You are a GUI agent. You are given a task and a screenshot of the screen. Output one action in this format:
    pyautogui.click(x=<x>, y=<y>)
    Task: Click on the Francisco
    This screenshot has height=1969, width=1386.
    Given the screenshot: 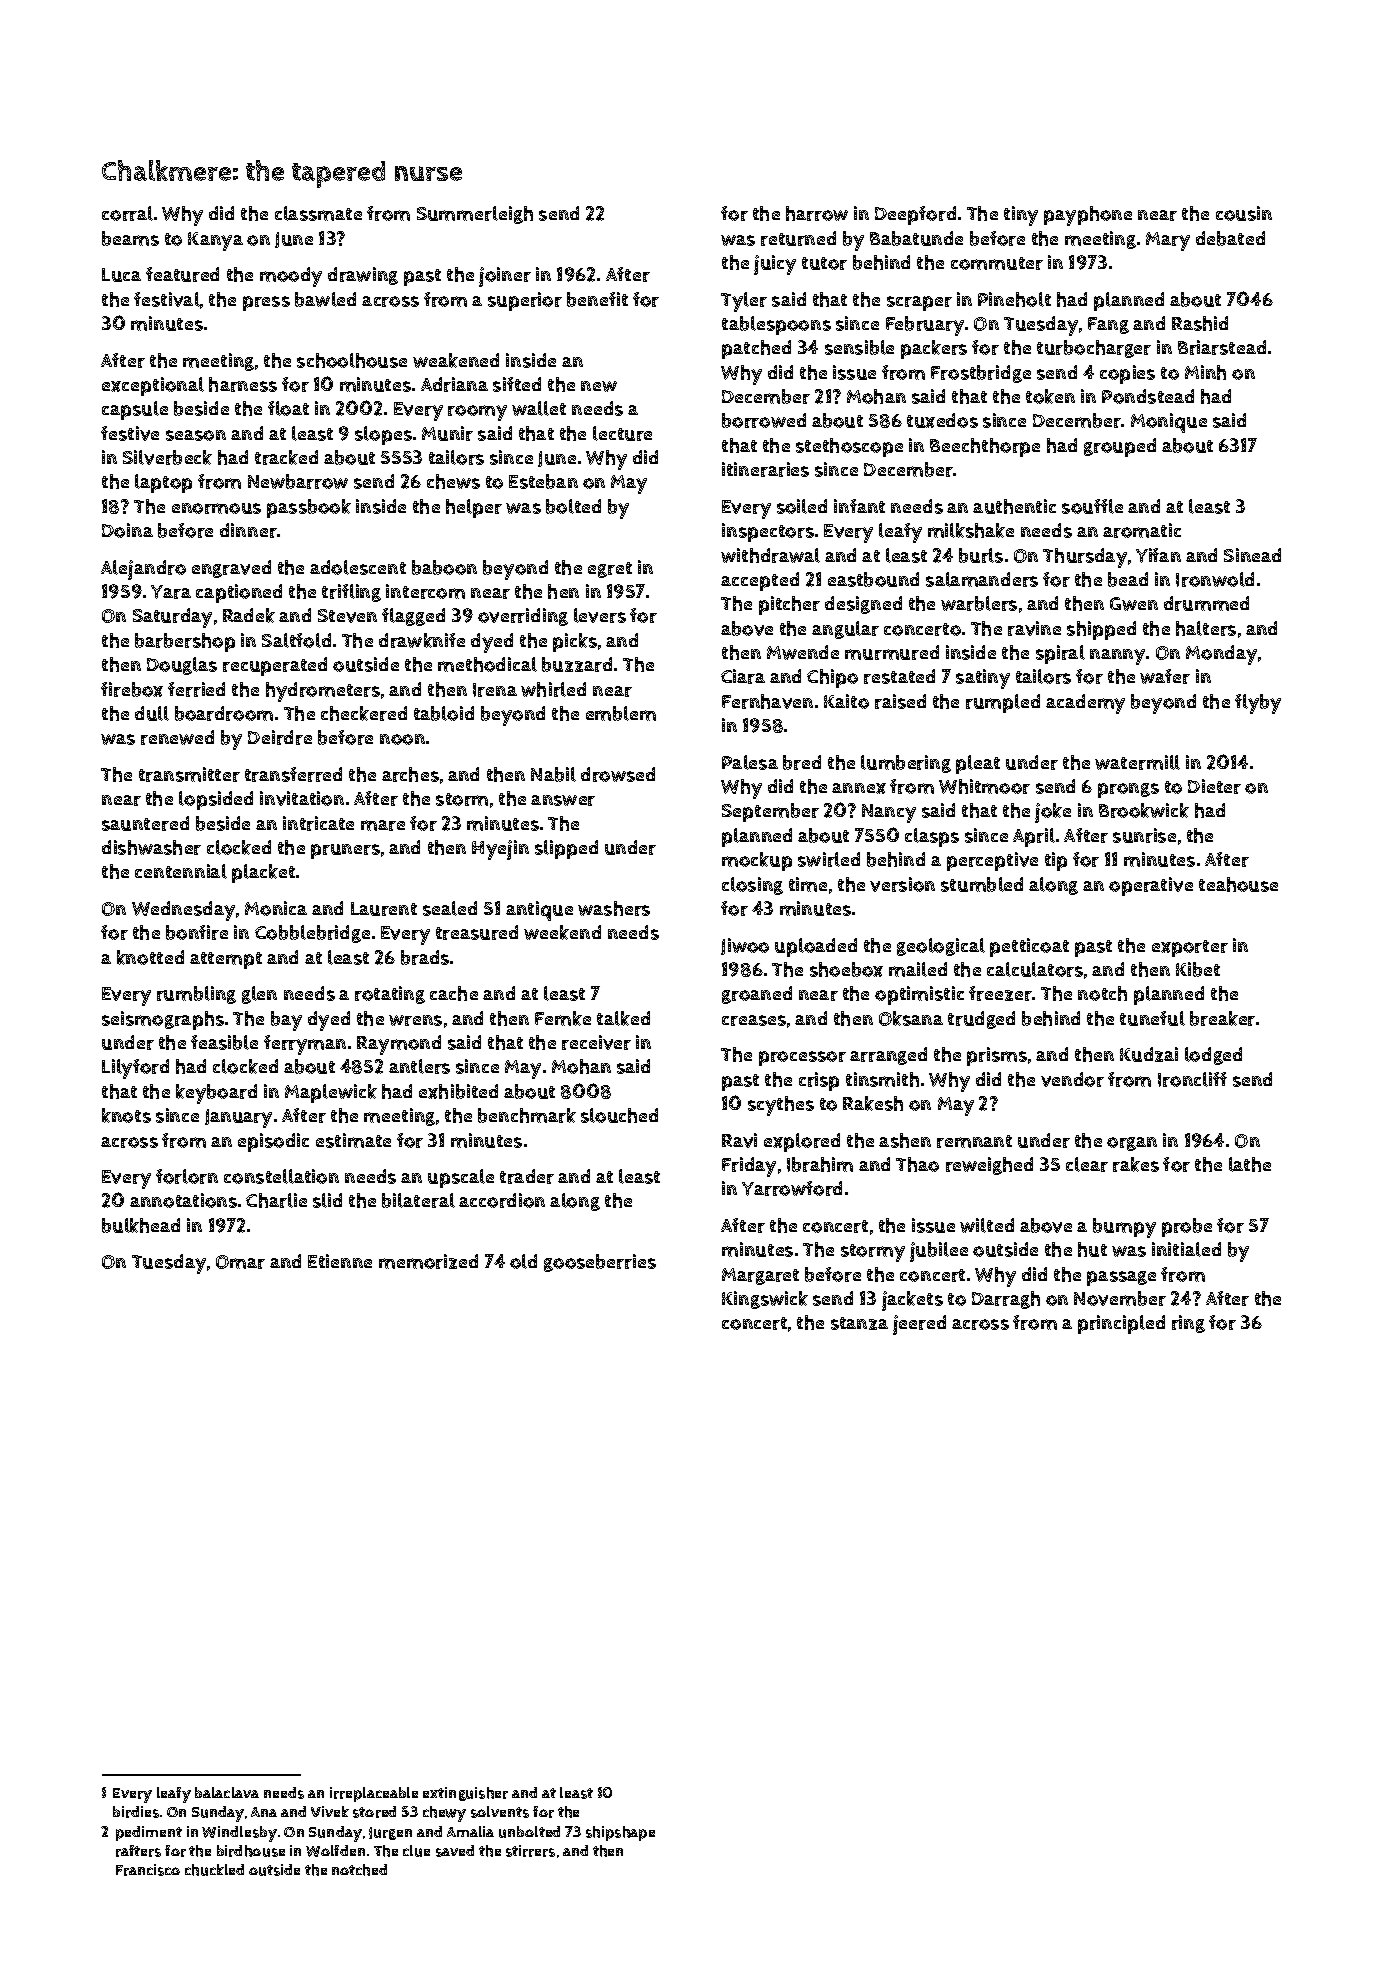 What is the action you would take?
    pyautogui.click(x=148, y=1870)
